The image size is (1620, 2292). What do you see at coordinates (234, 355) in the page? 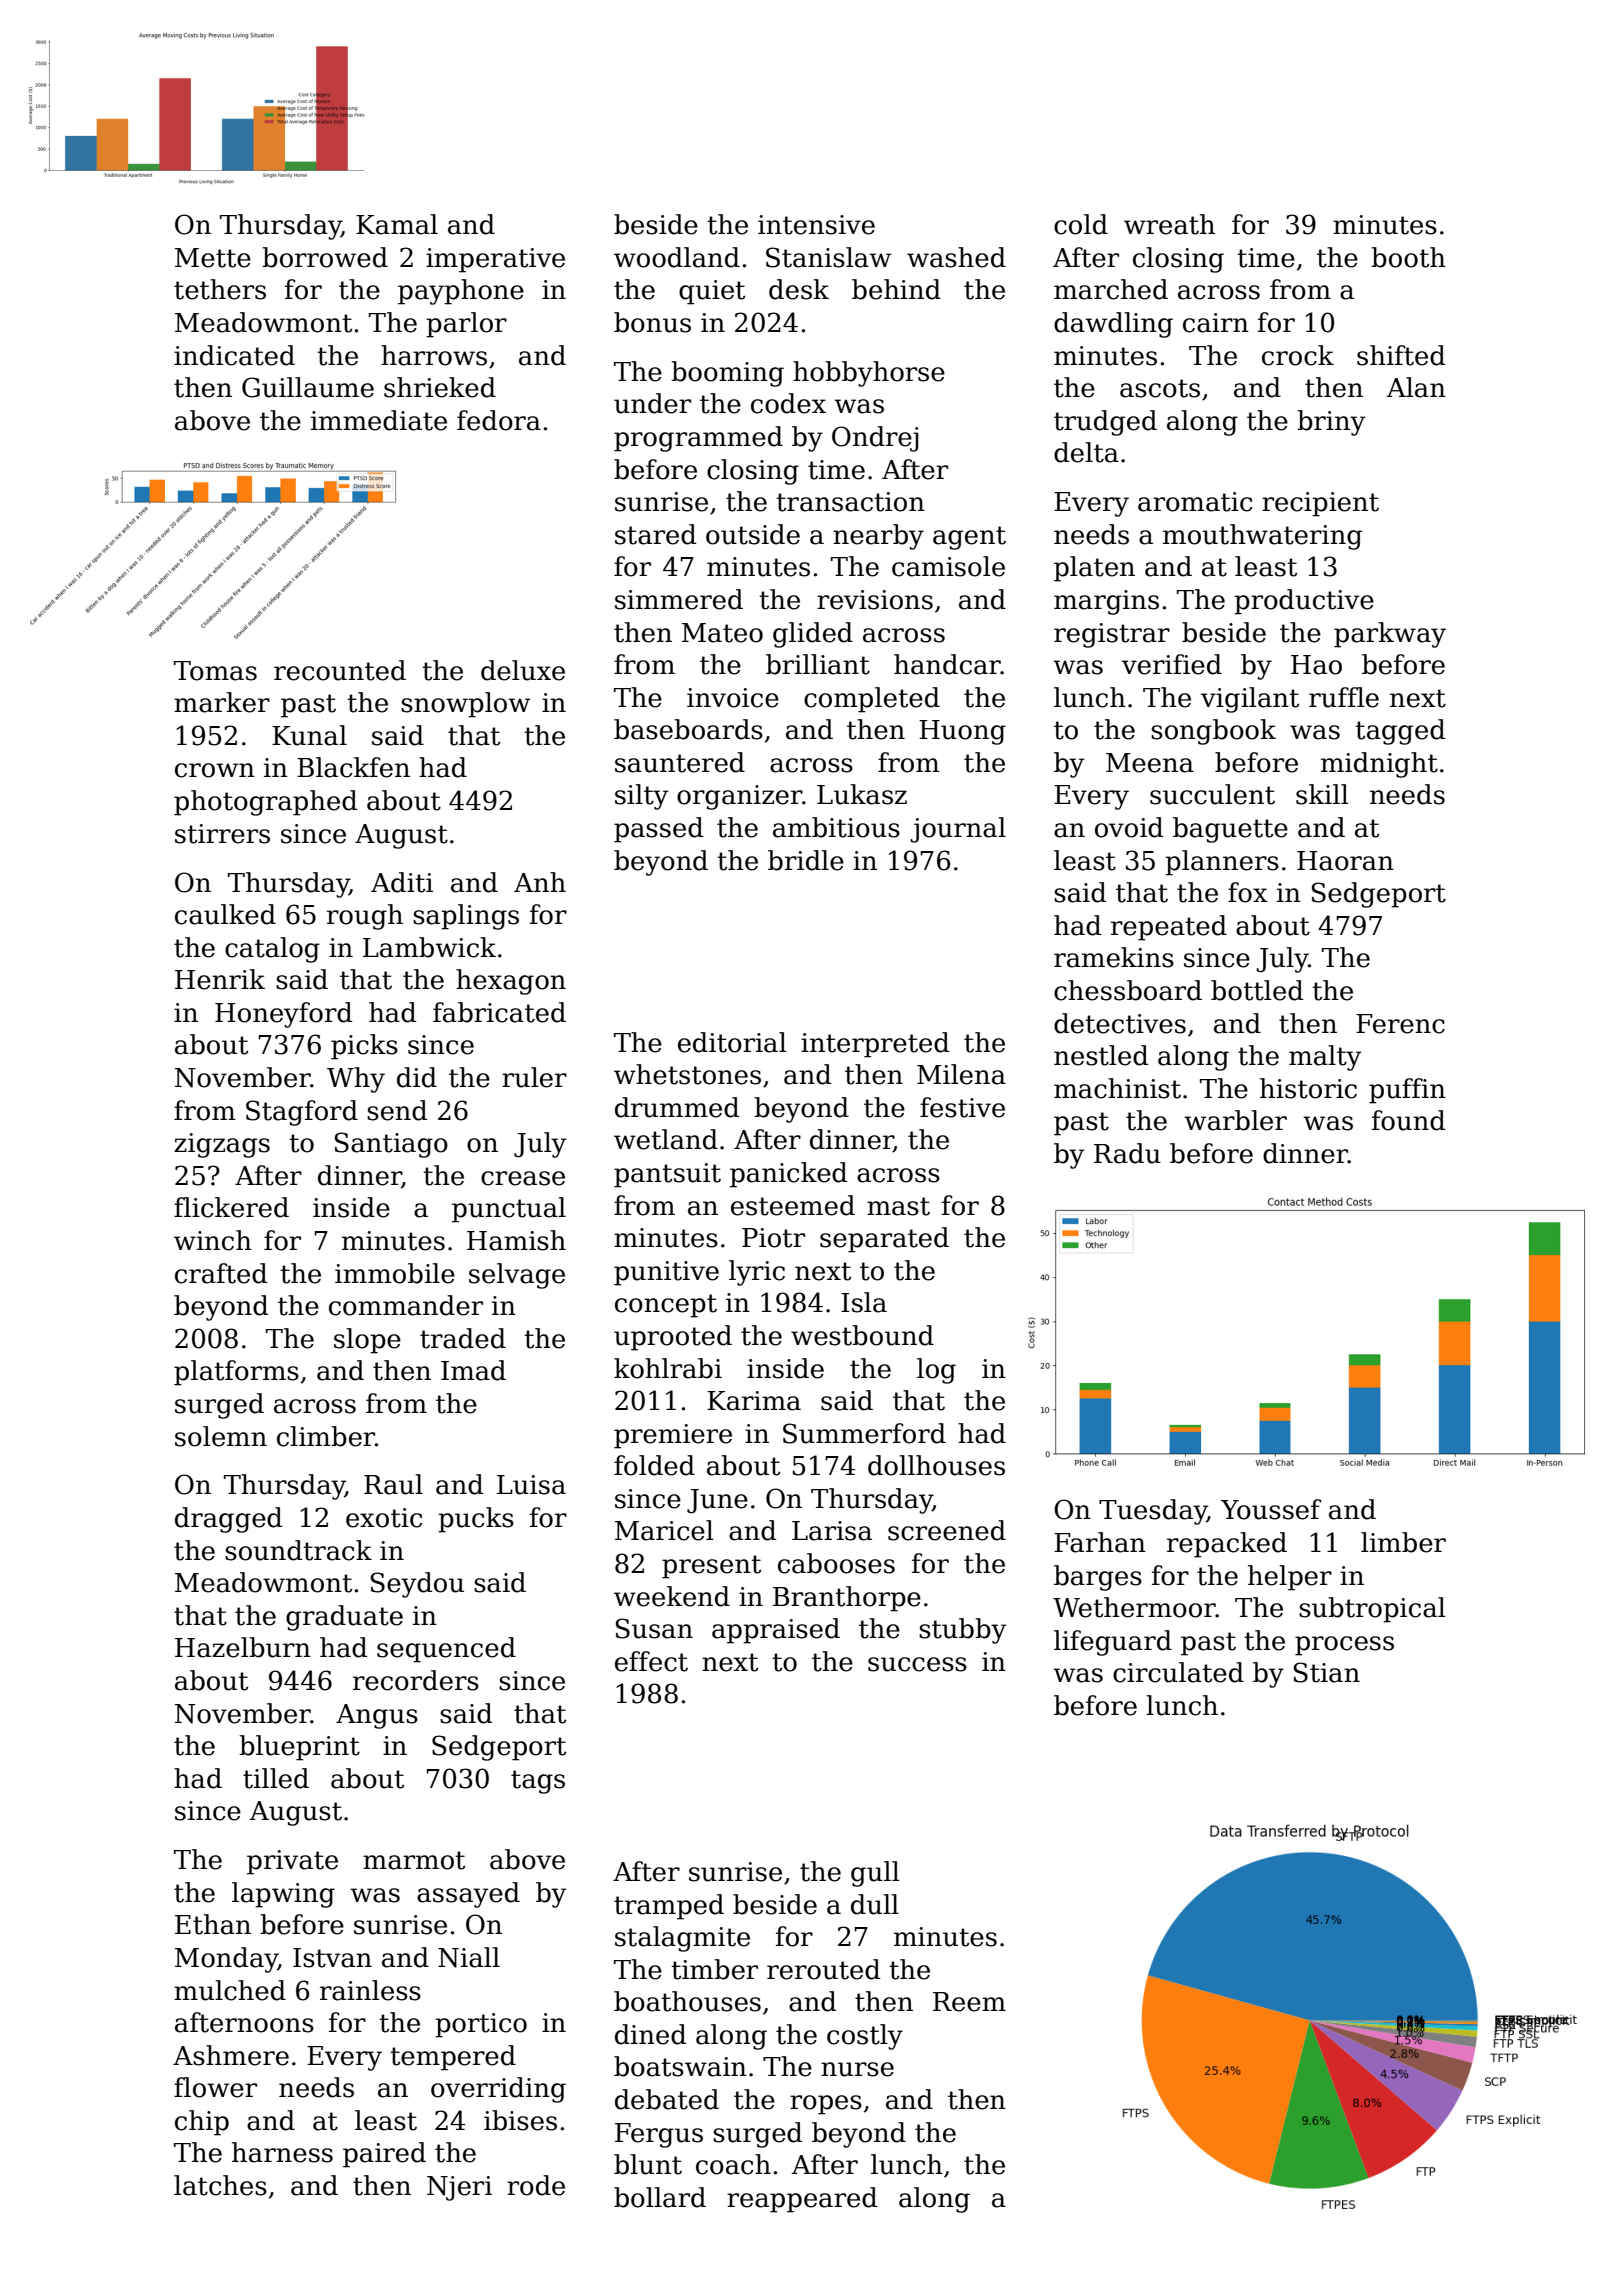
I see `indicated` at bounding box center [234, 355].
